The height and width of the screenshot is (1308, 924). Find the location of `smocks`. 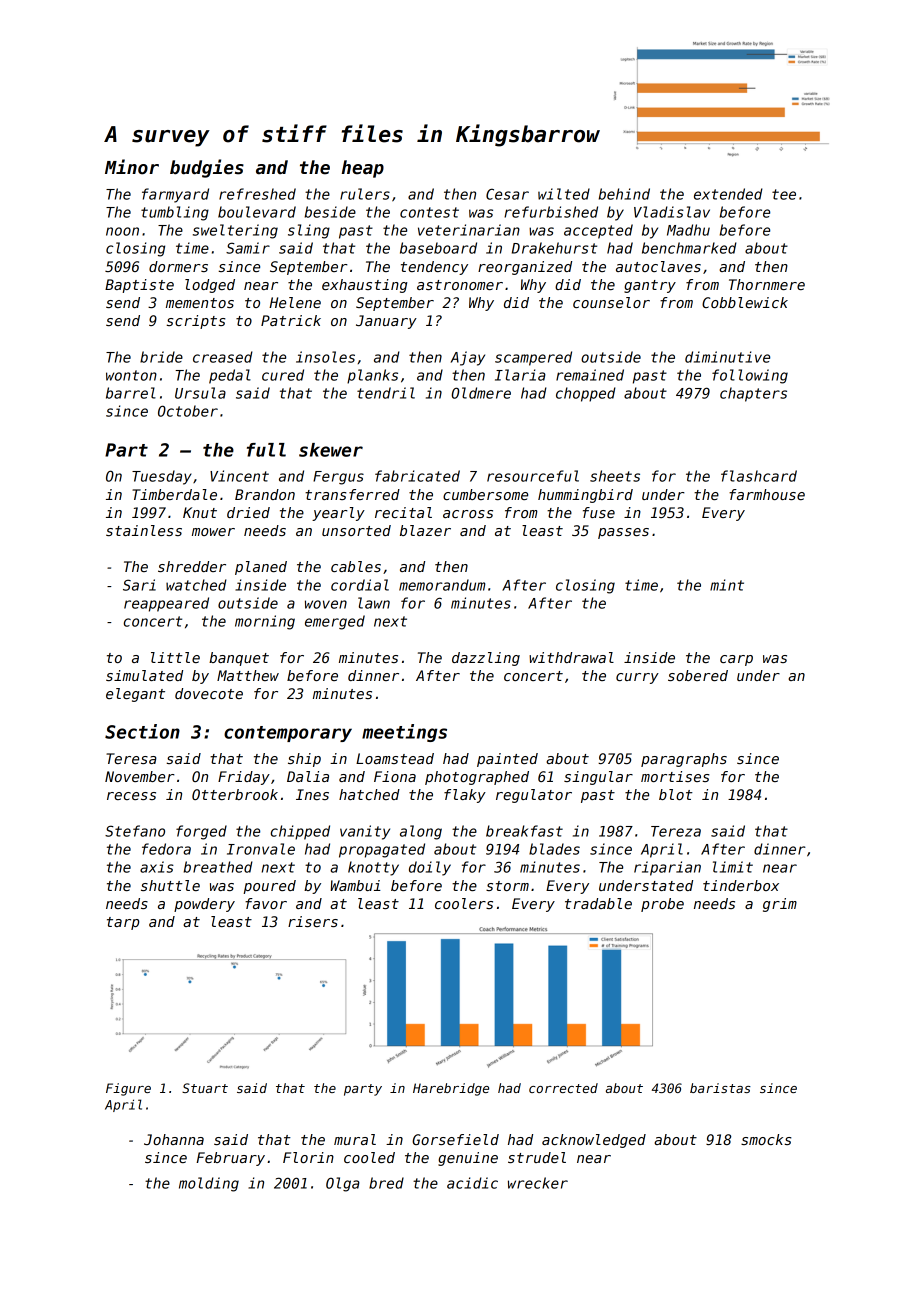

smocks is located at coordinates (766, 1139).
